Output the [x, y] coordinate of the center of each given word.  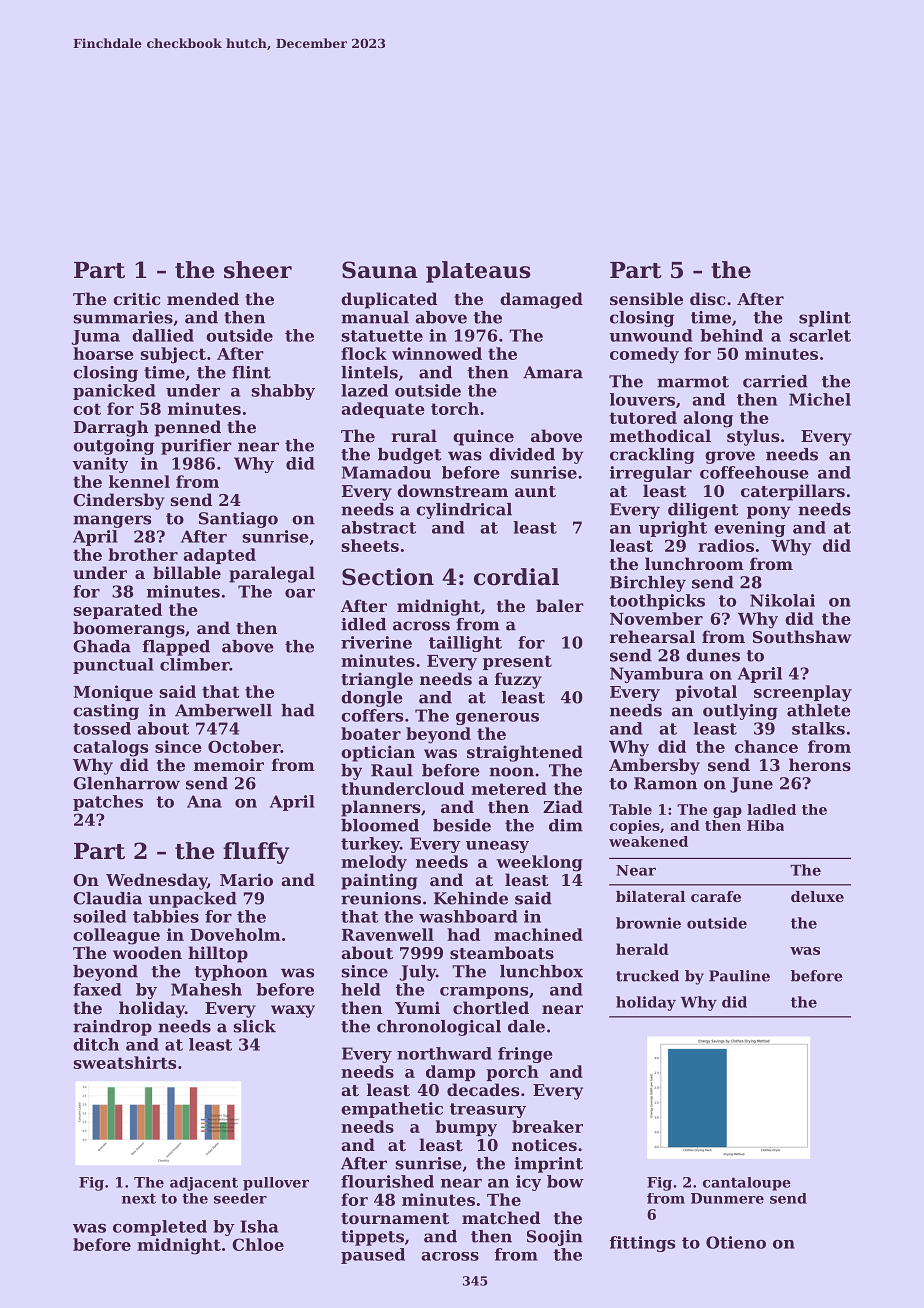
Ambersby [654, 766]
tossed [102, 728]
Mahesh [206, 989]
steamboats [502, 952]
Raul [392, 770]
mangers [112, 521]
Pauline [739, 976]
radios [726, 545]
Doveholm [236, 934]
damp [450, 1073]
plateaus [478, 272]
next [139, 1198]
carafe [716, 896]
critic [136, 298]
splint [825, 319]
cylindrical [464, 511]
